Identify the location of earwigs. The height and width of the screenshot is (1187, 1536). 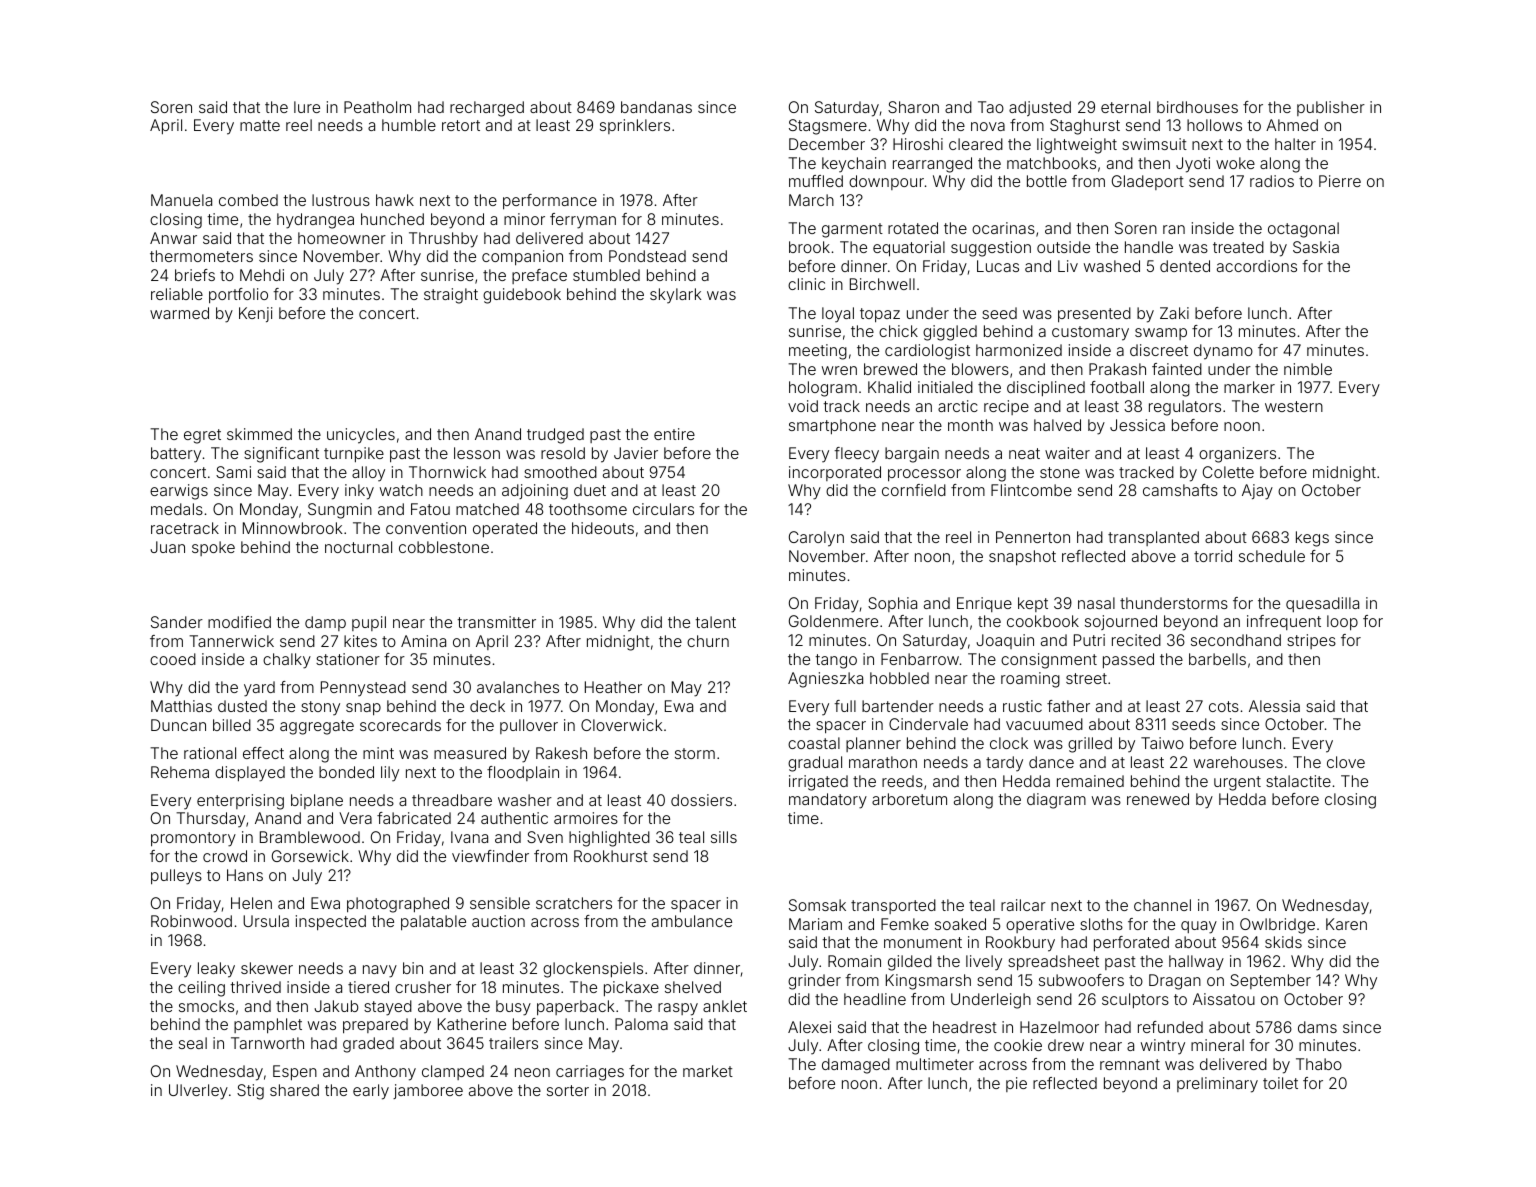
(179, 492).
